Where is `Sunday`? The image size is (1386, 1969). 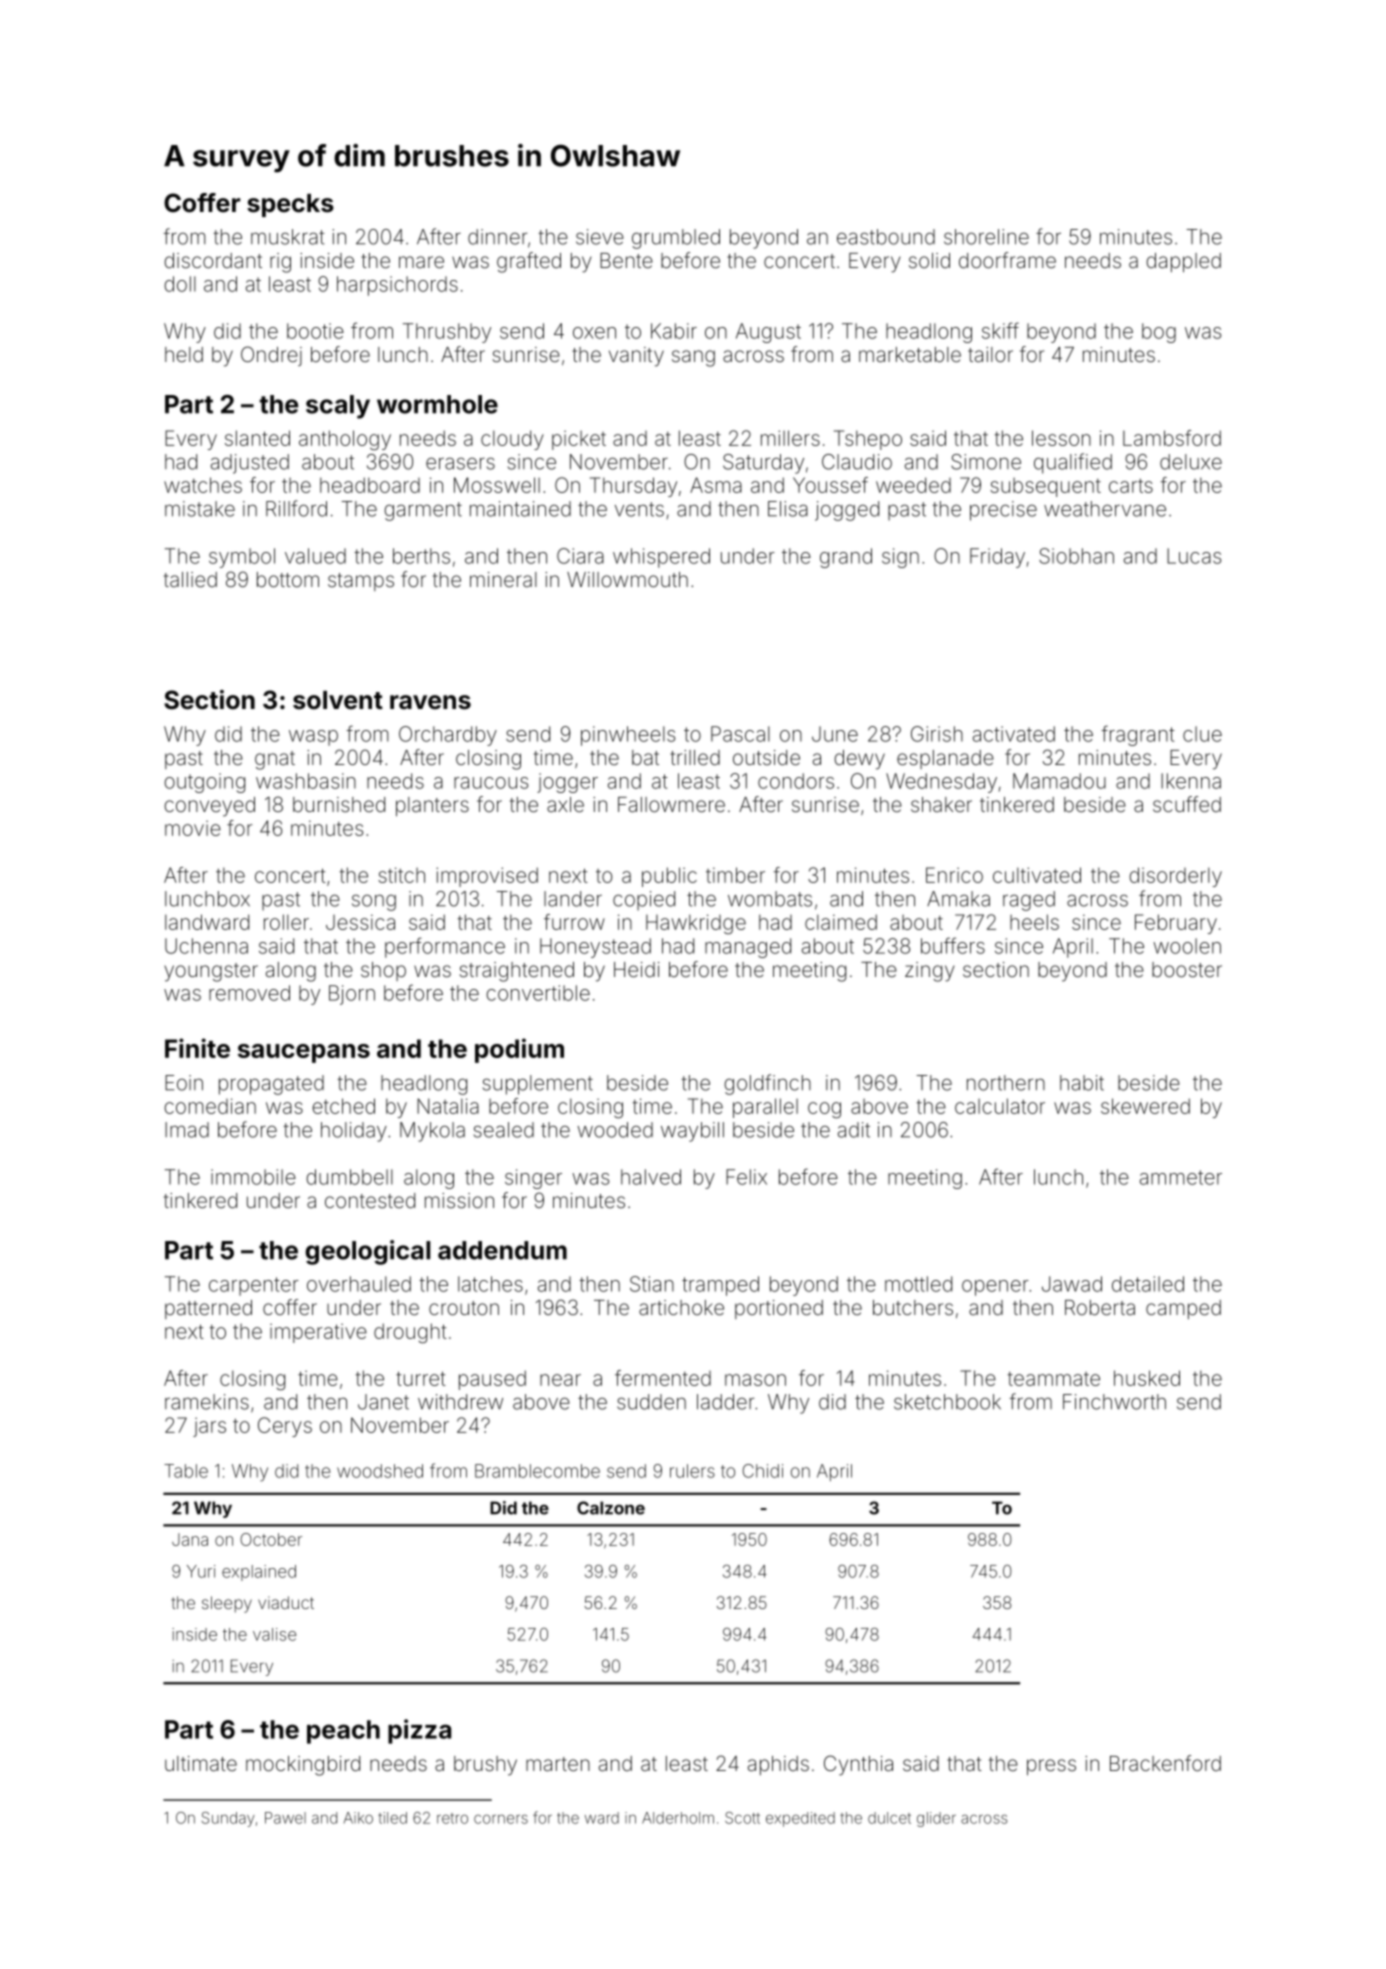
Sunday is located at coordinates (228, 1819).
